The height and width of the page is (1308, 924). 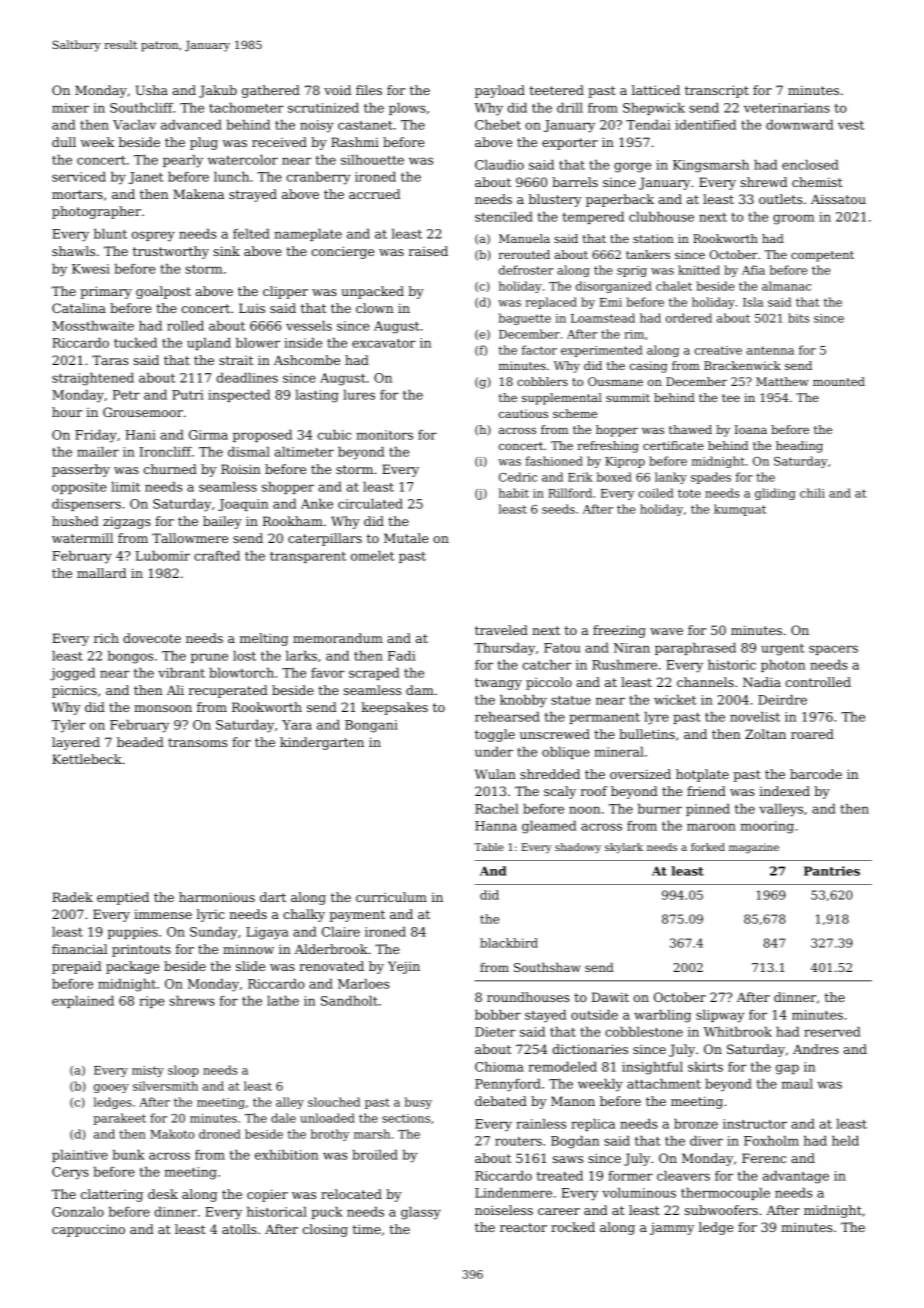 I want to click on sloop, so click(x=183, y=1071).
